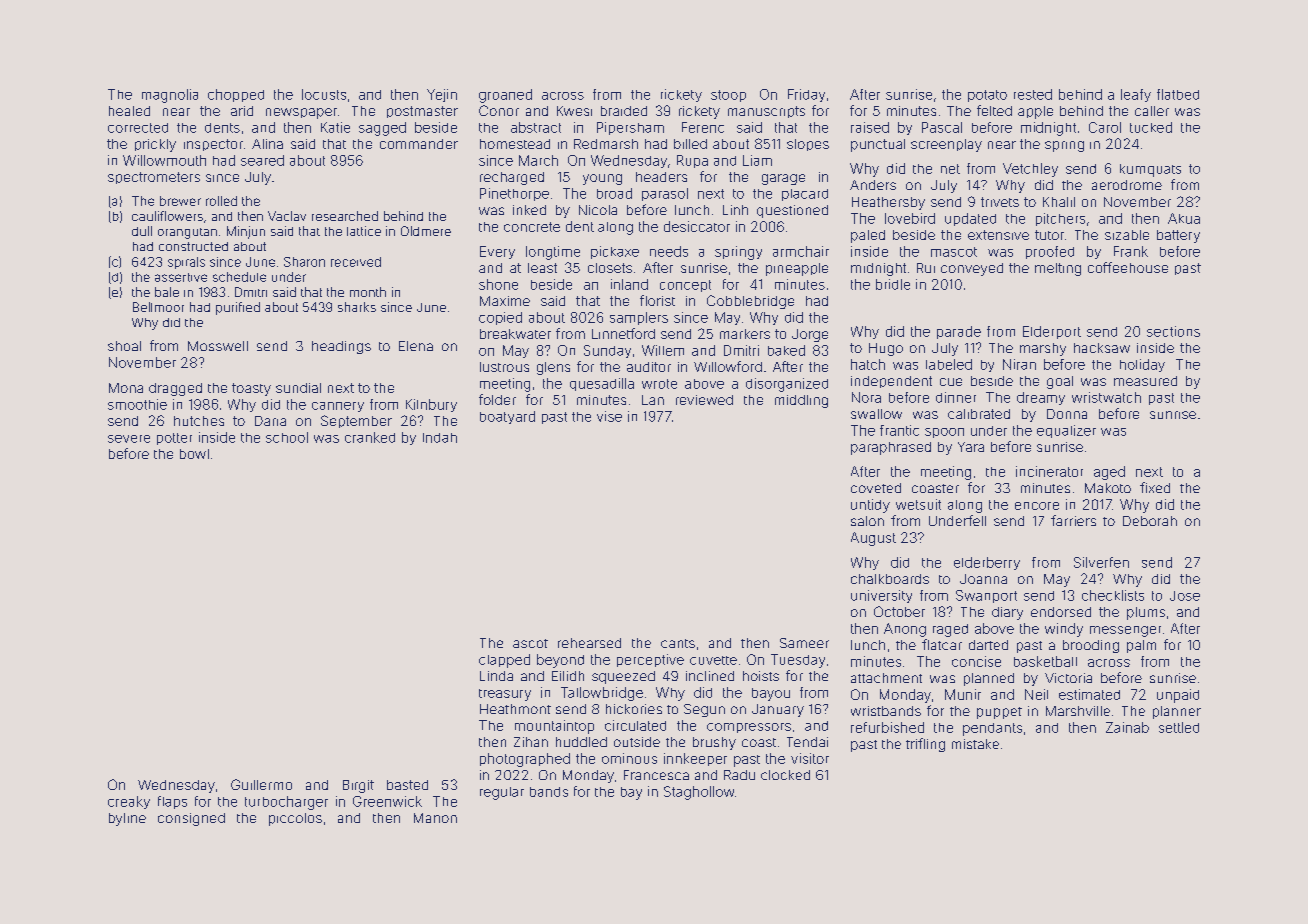 Image resolution: width=1308 pixels, height=924 pixels. Describe the element at coordinates (1030, 170) in the page. I see `Vetchley` at that location.
